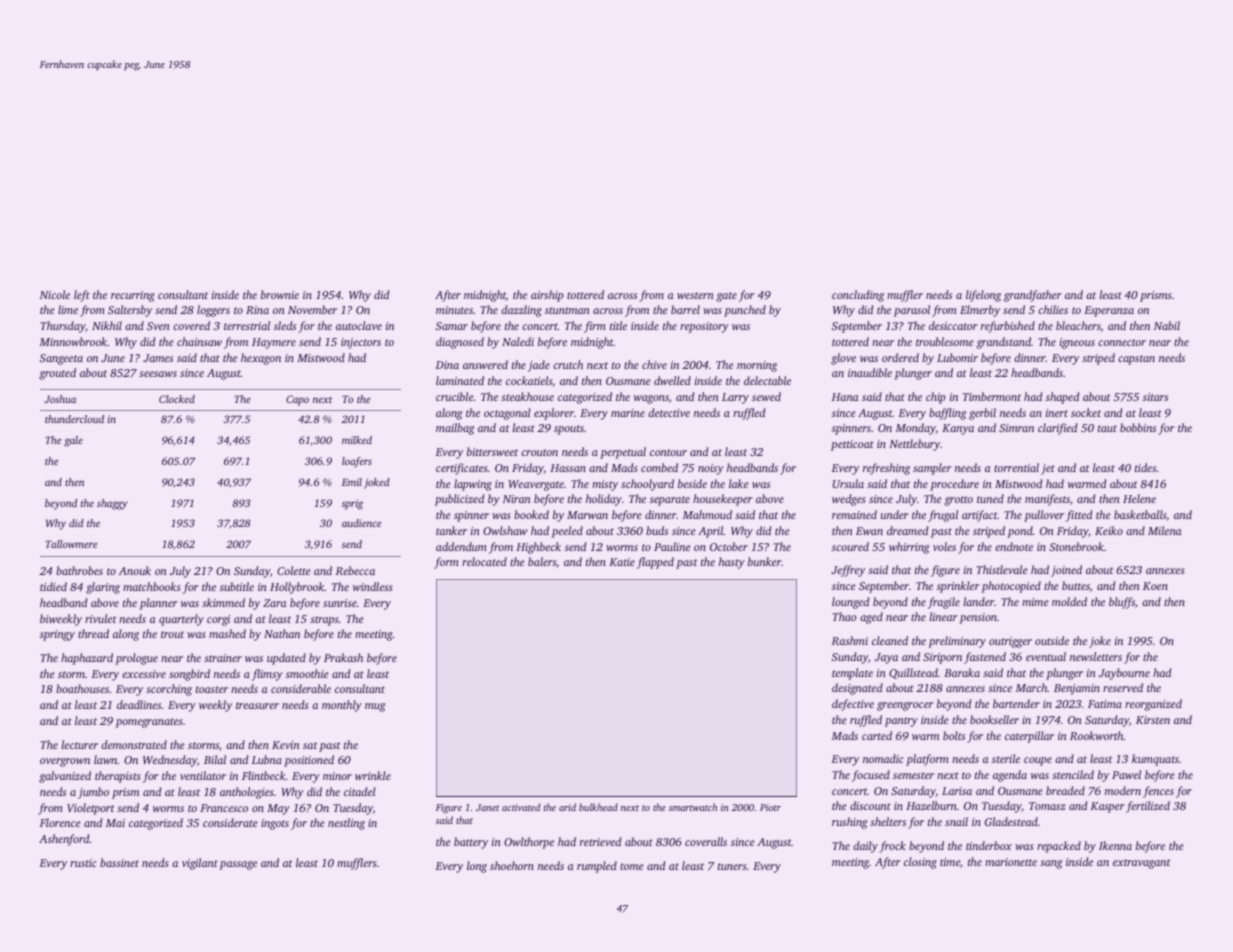  I want to click on terrestrial, so click(247, 325).
